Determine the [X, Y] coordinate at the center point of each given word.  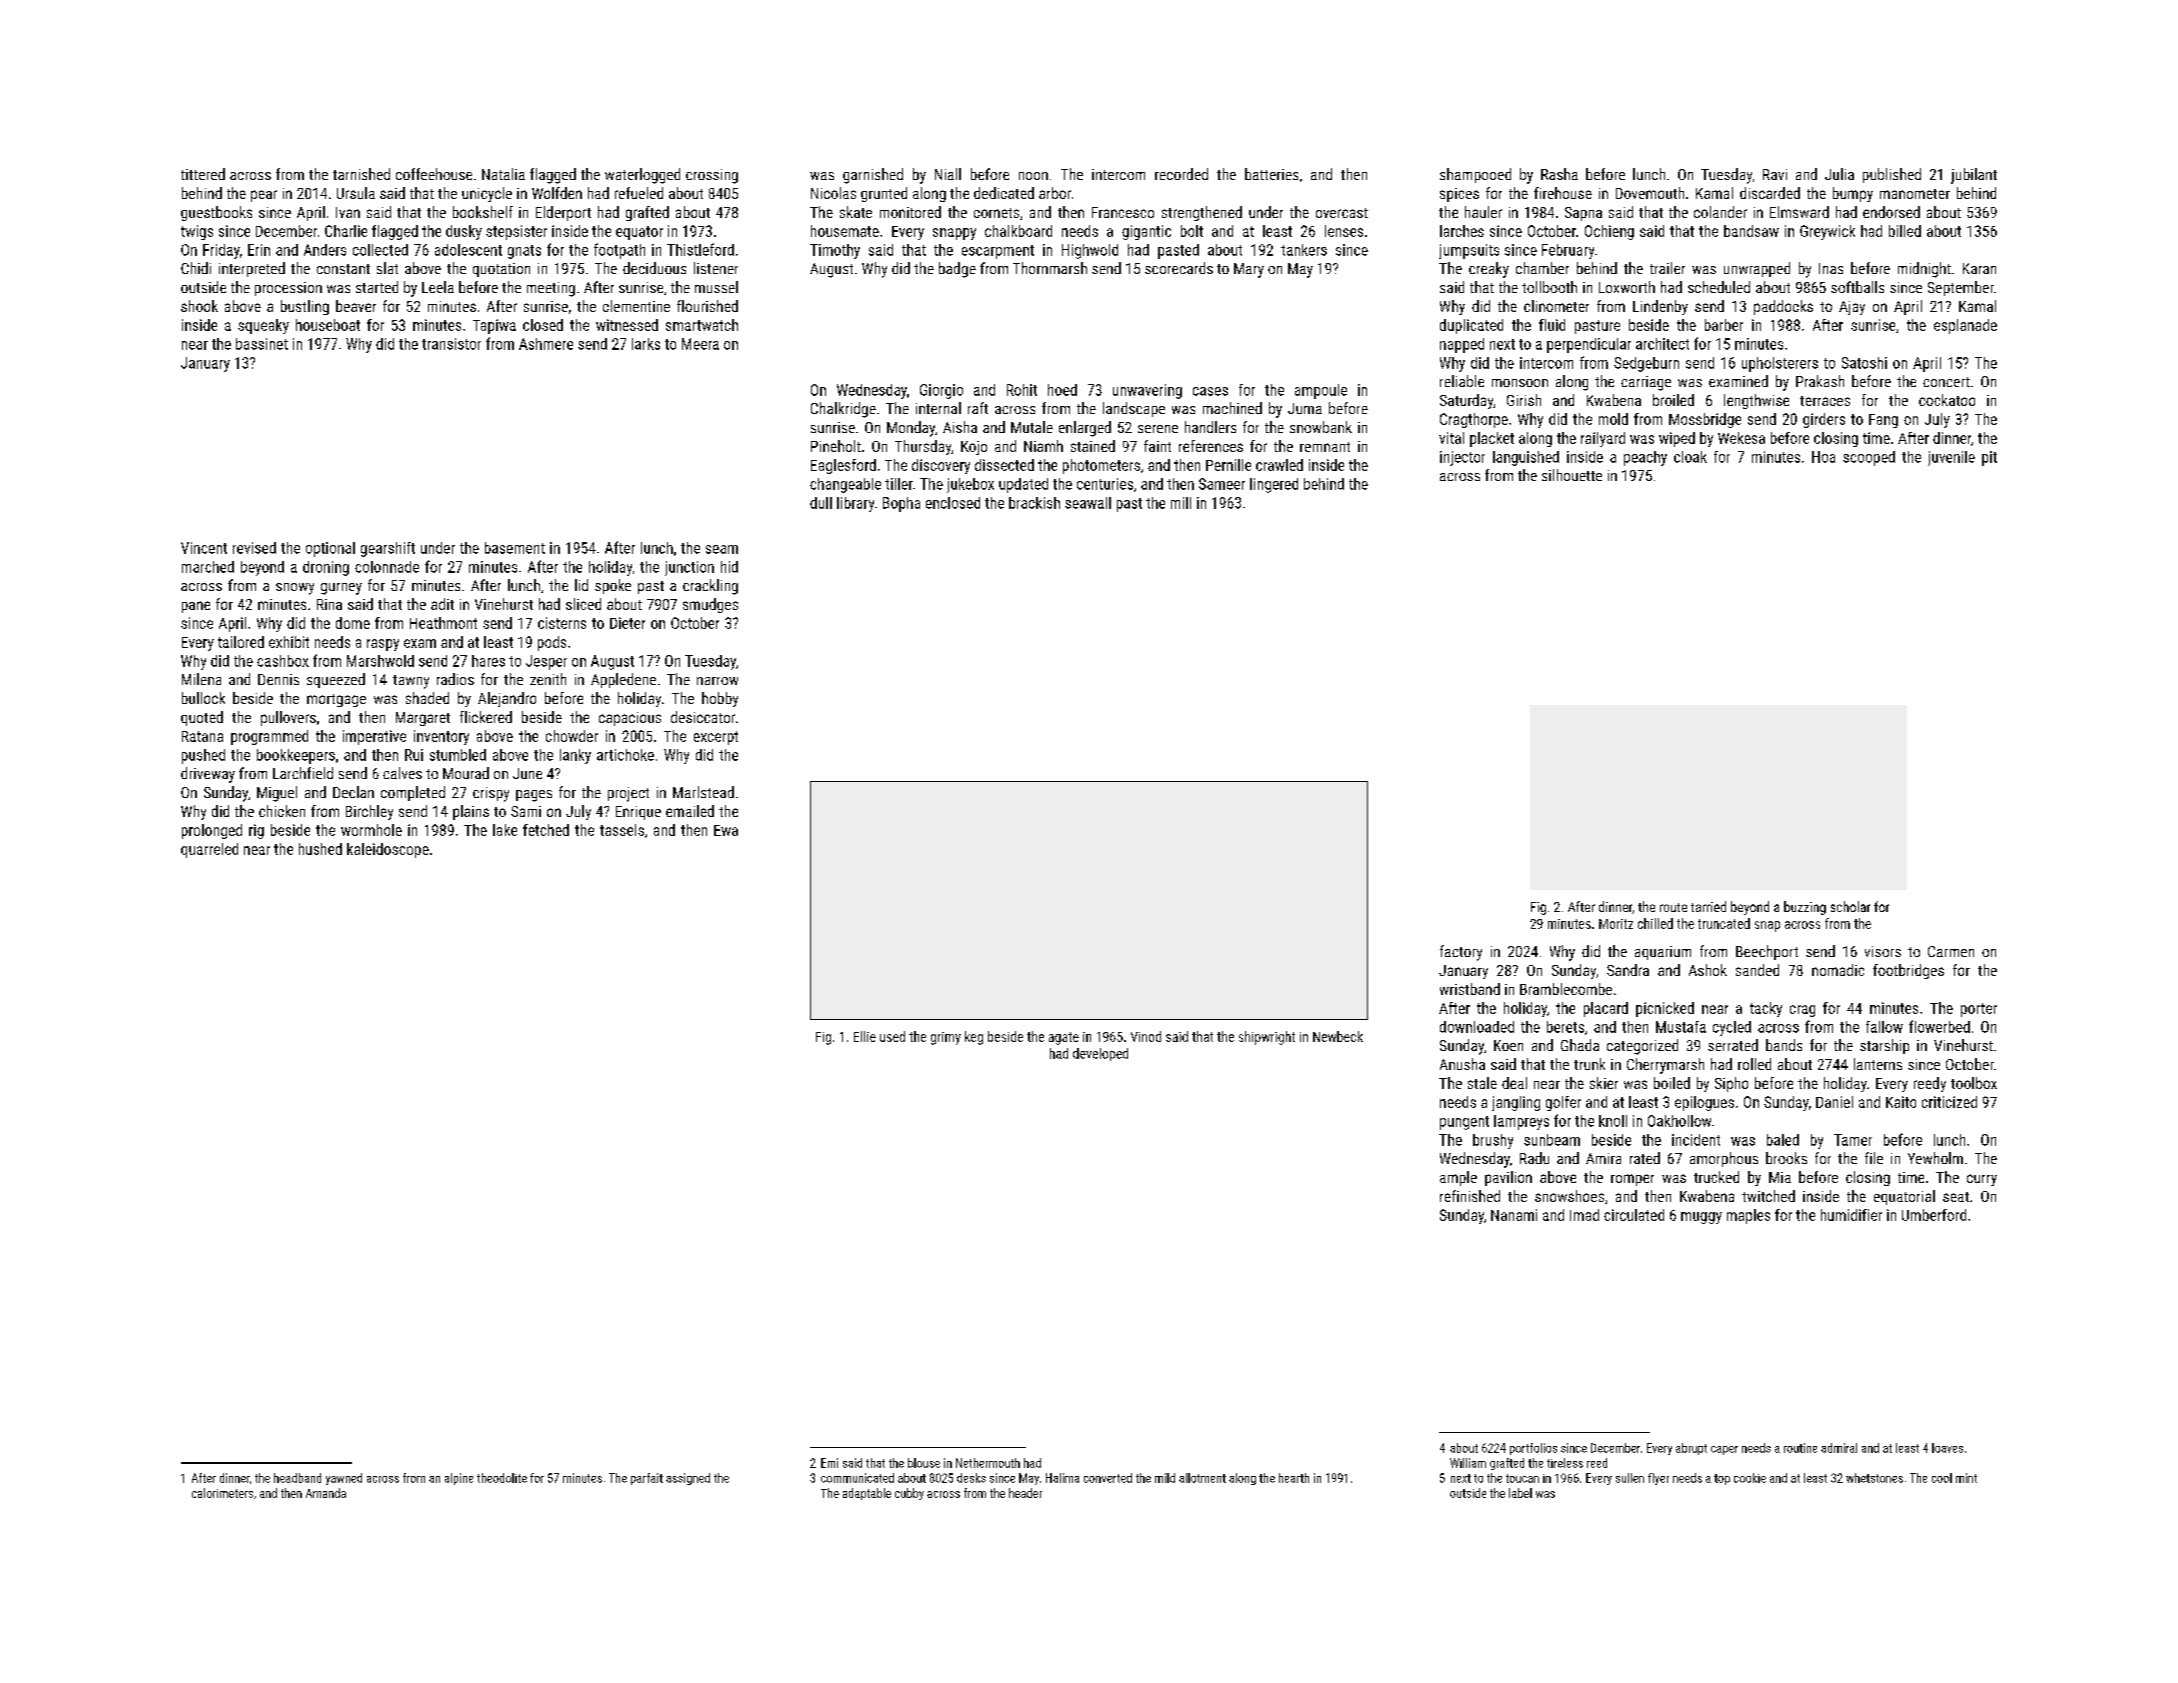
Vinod [1146, 1036]
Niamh [1043, 446]
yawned [344, 1479]
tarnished [361, 174]
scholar [1850, 906]
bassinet [262, 344]
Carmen [1951, 951]
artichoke [625, 755]
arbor [1055, 193]
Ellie [865, 1036]
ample [1458, 1178]
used [892, 1036]
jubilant [1974, 176]
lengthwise [1756, 401]
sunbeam [1552, 1140]
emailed [690, 811]
